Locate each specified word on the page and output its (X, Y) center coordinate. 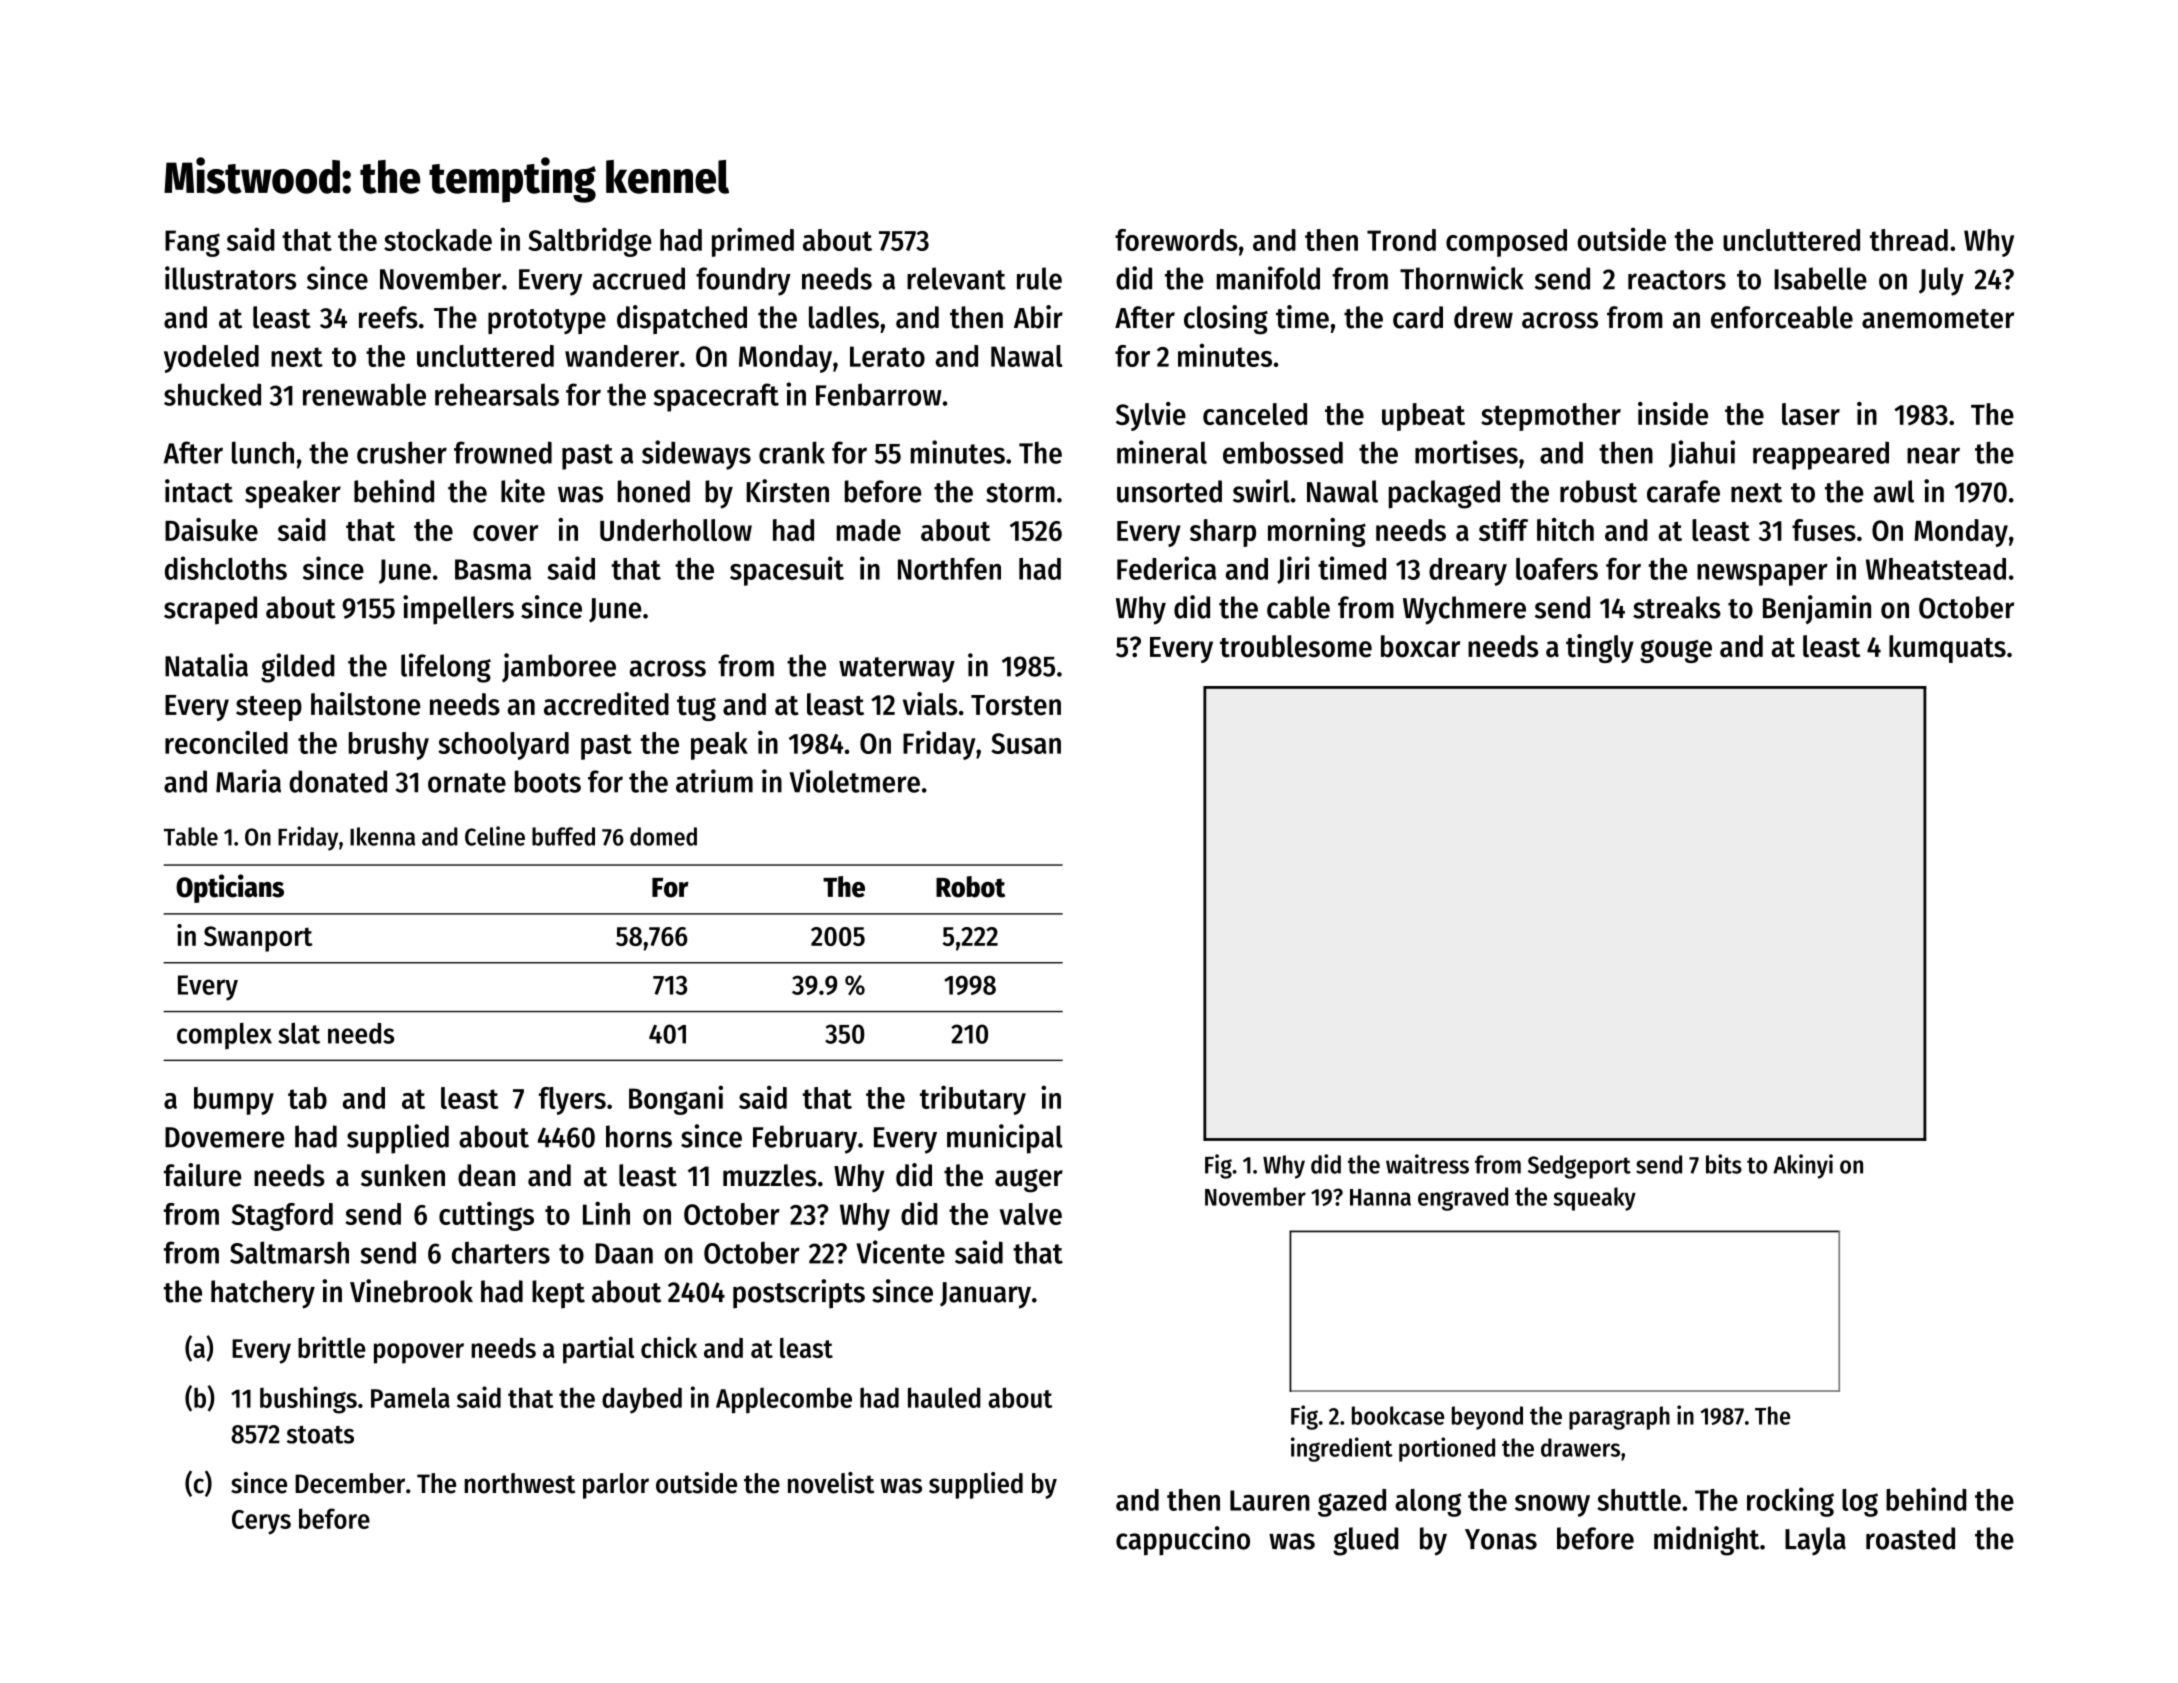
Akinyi (1803, 1166)
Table (191, 836)
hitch (1565, 529)
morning (1317, 532)
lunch (263, 452)
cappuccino (1183, 1541)
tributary (973, 1100)
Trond (1401, 240)
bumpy (234, 1101)
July (1941, 281)
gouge (1676, 651)
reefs (388, 317)
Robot (970, 887)
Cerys (261, 1522)
